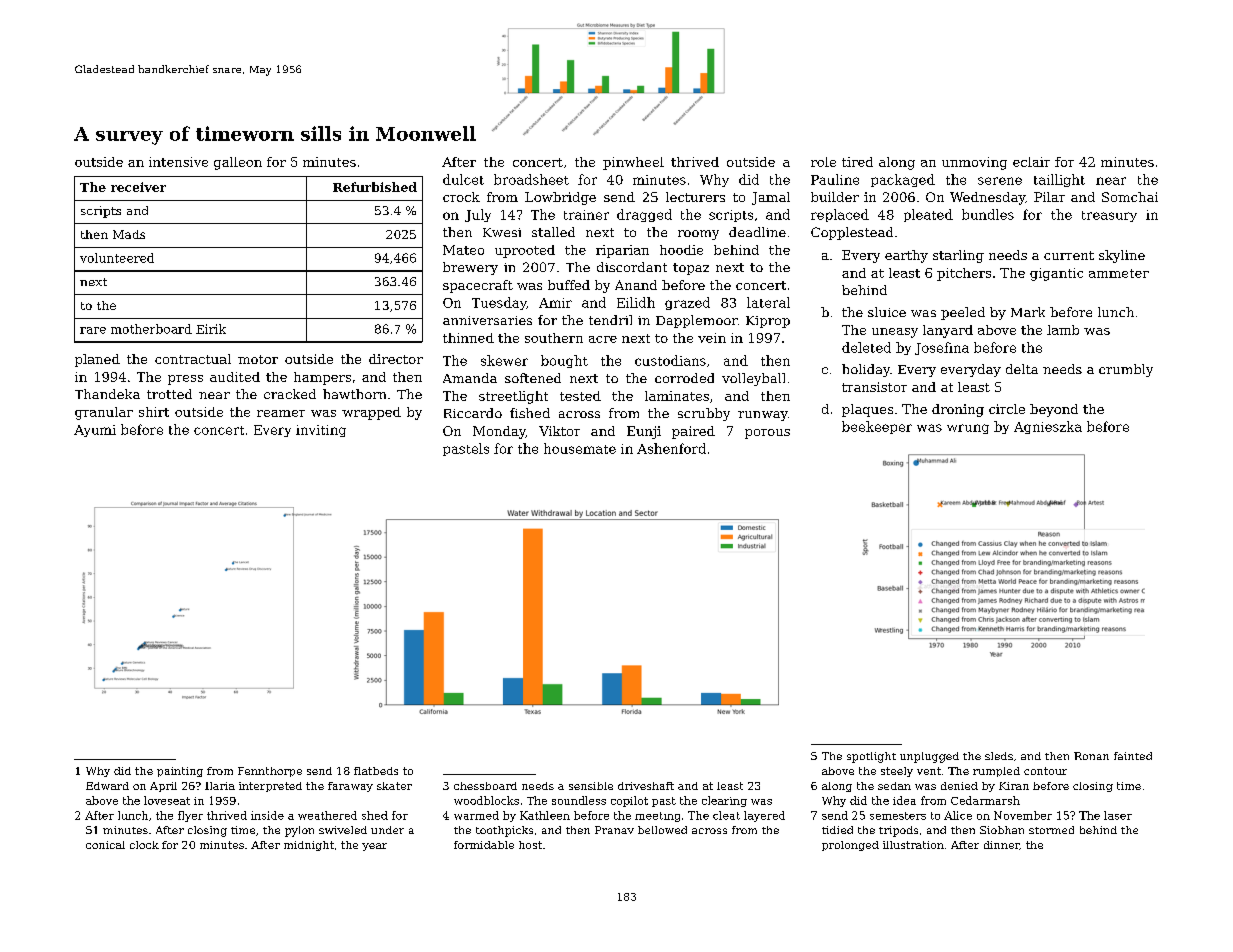 The width and height of the screenshot is (1233, 952). What do you see at coordinates (190, 816) in the screenshot?
I see `flyer` at bounding box center [190, 816].
